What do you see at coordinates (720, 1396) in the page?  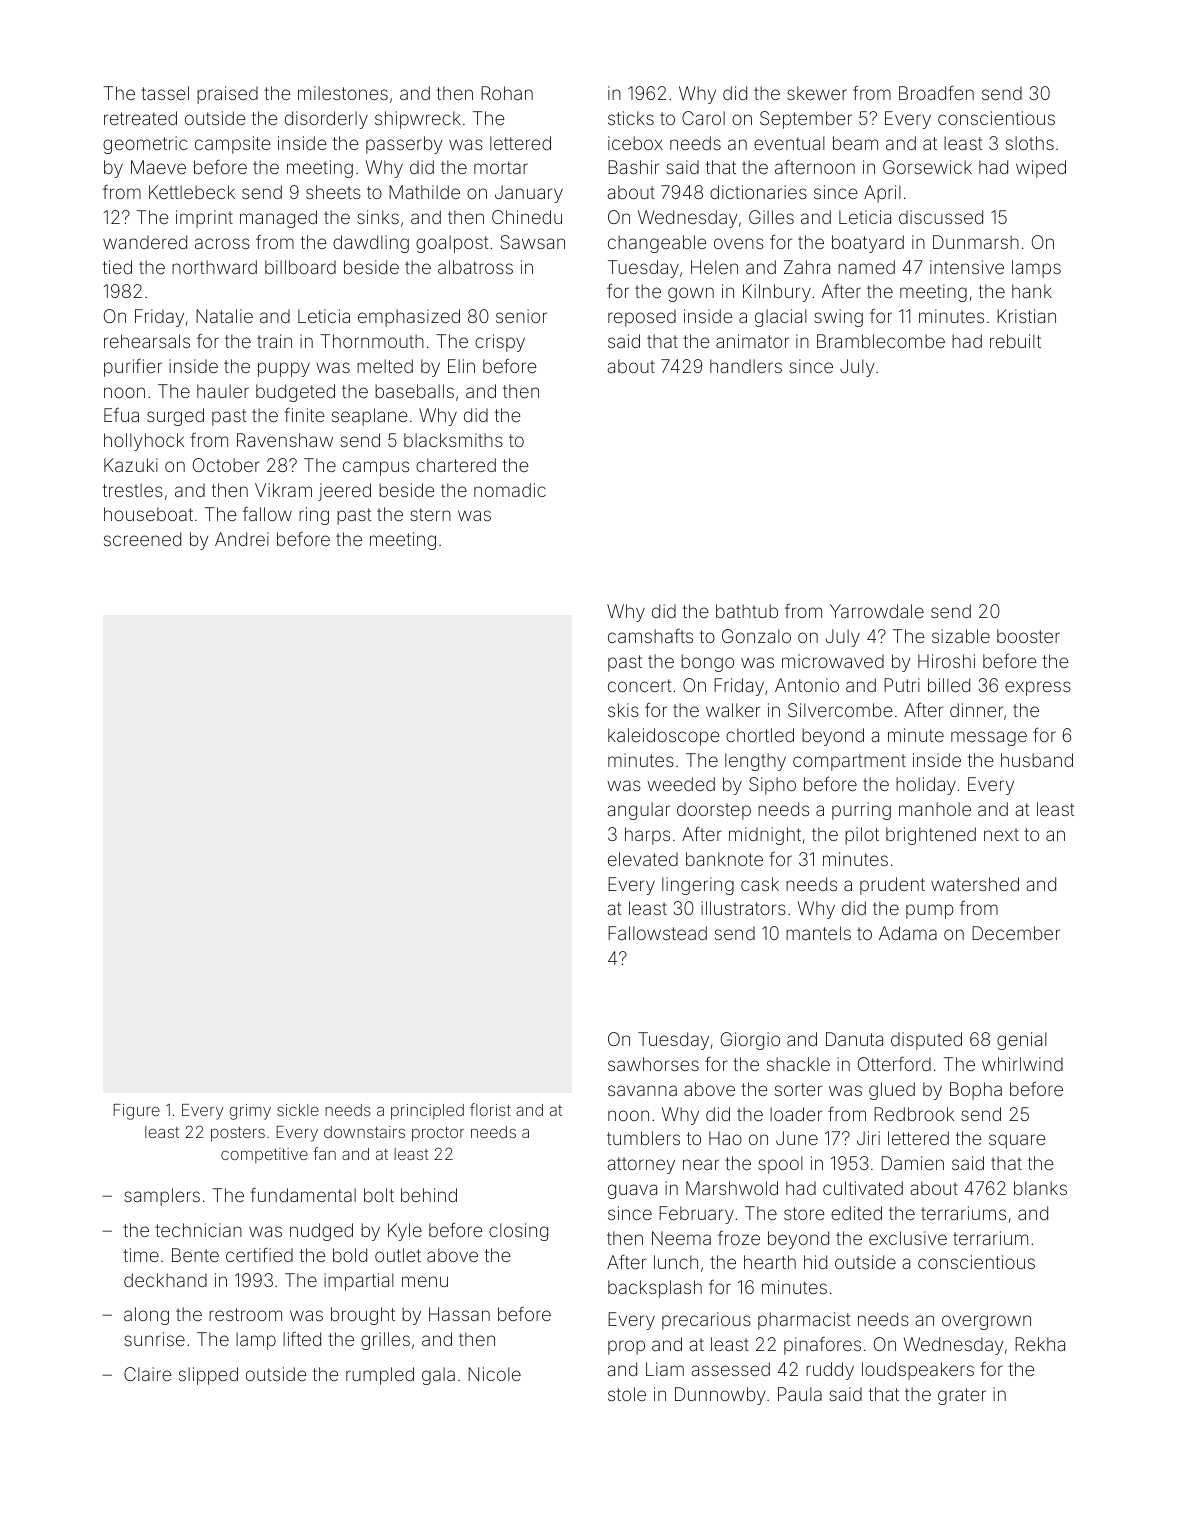 I see `Dunnowby` at bounding box center [720, 1396].
